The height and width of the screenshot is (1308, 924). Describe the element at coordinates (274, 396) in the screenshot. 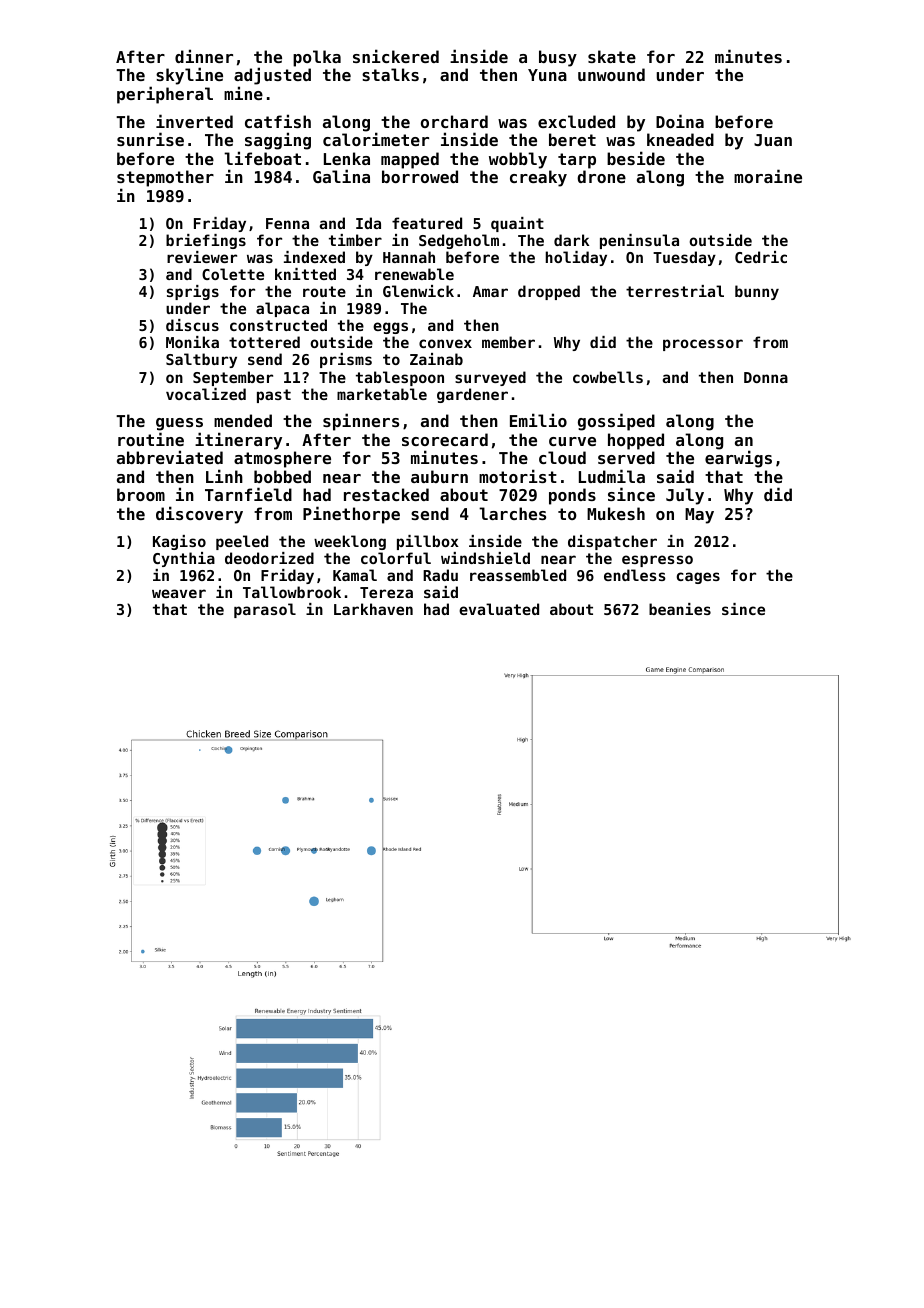

I see `past` at that location.
